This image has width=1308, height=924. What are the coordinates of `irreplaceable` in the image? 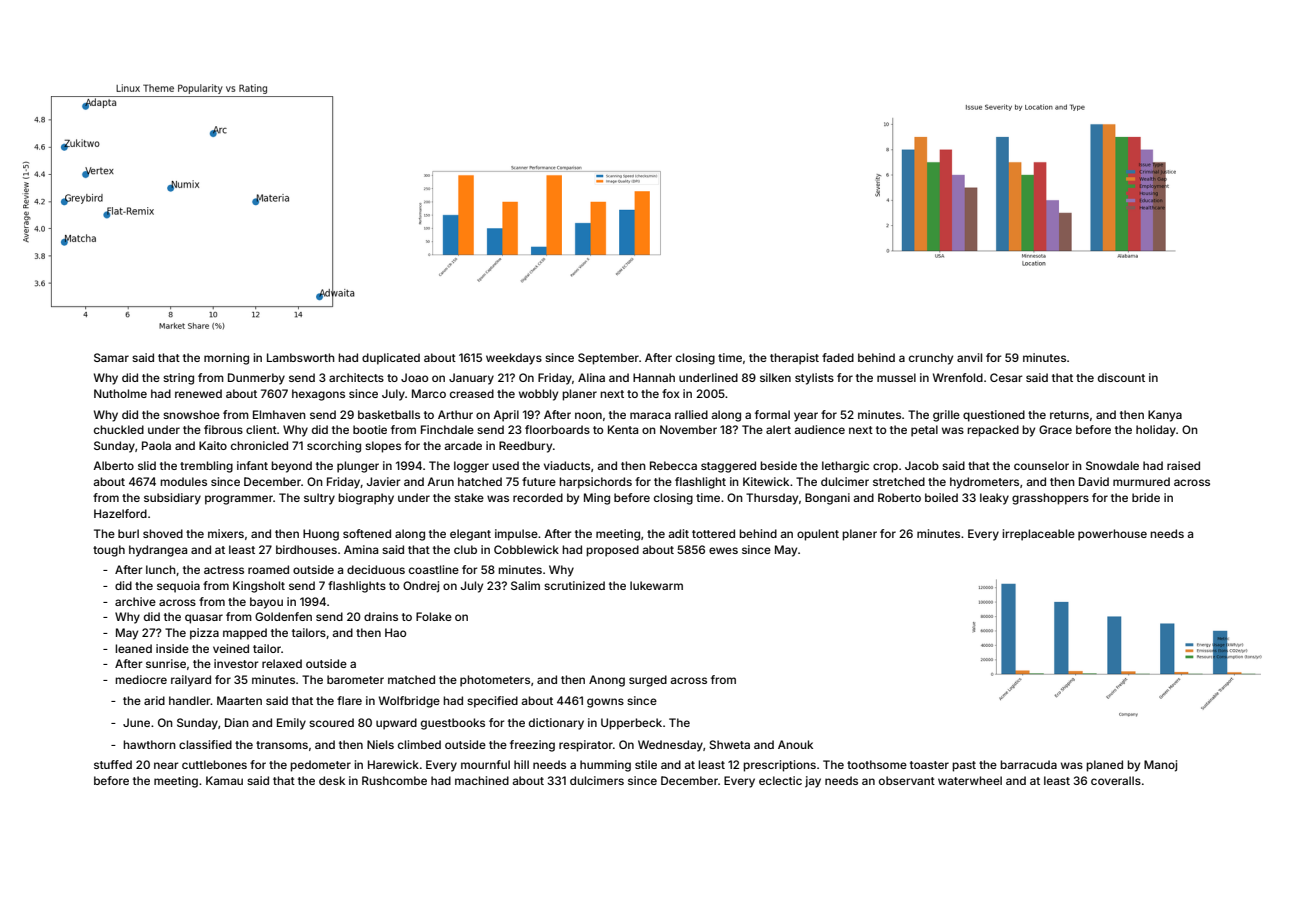 It's located at (1038, 535).
